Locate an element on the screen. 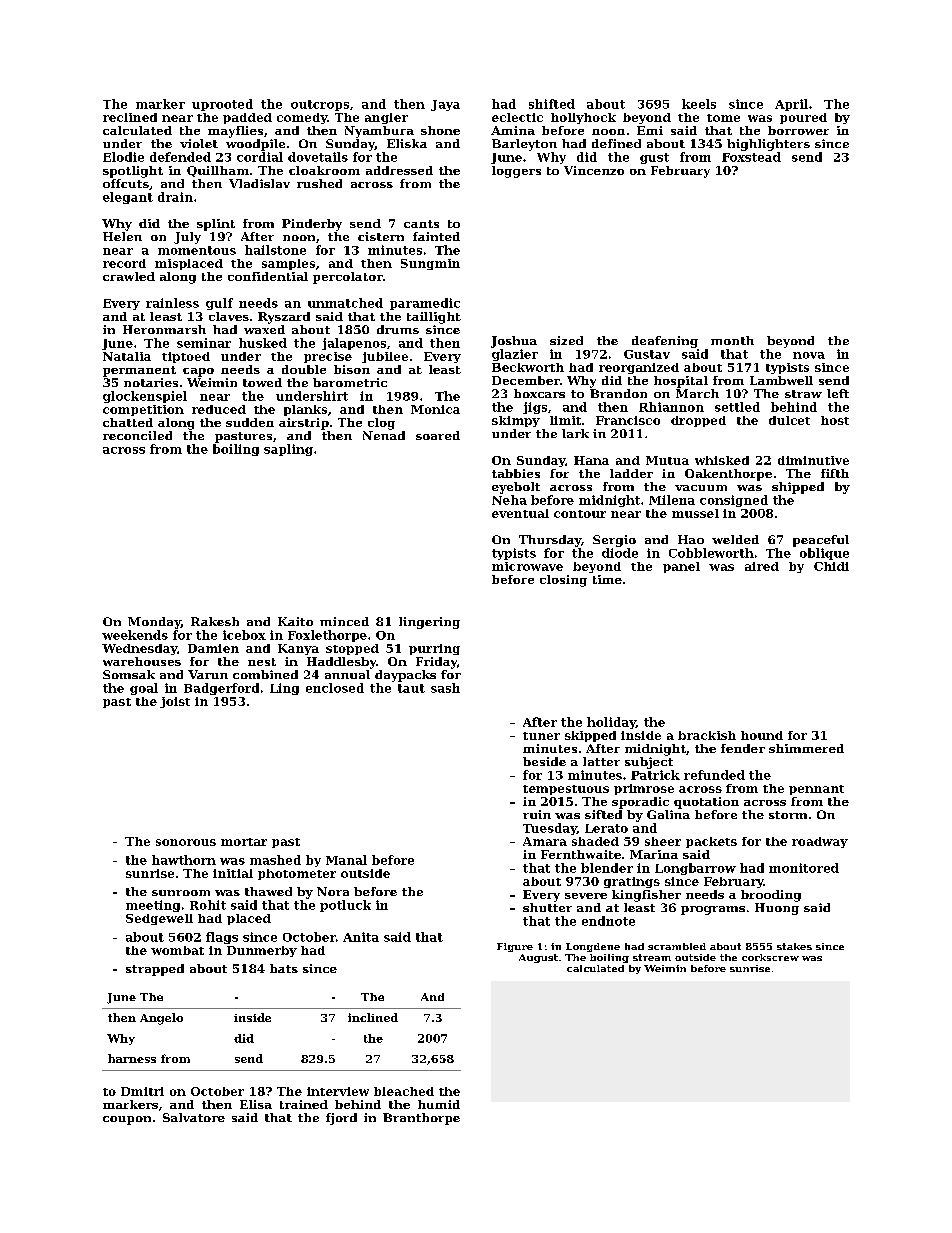  whisked is located at coordinates (722, 460).
